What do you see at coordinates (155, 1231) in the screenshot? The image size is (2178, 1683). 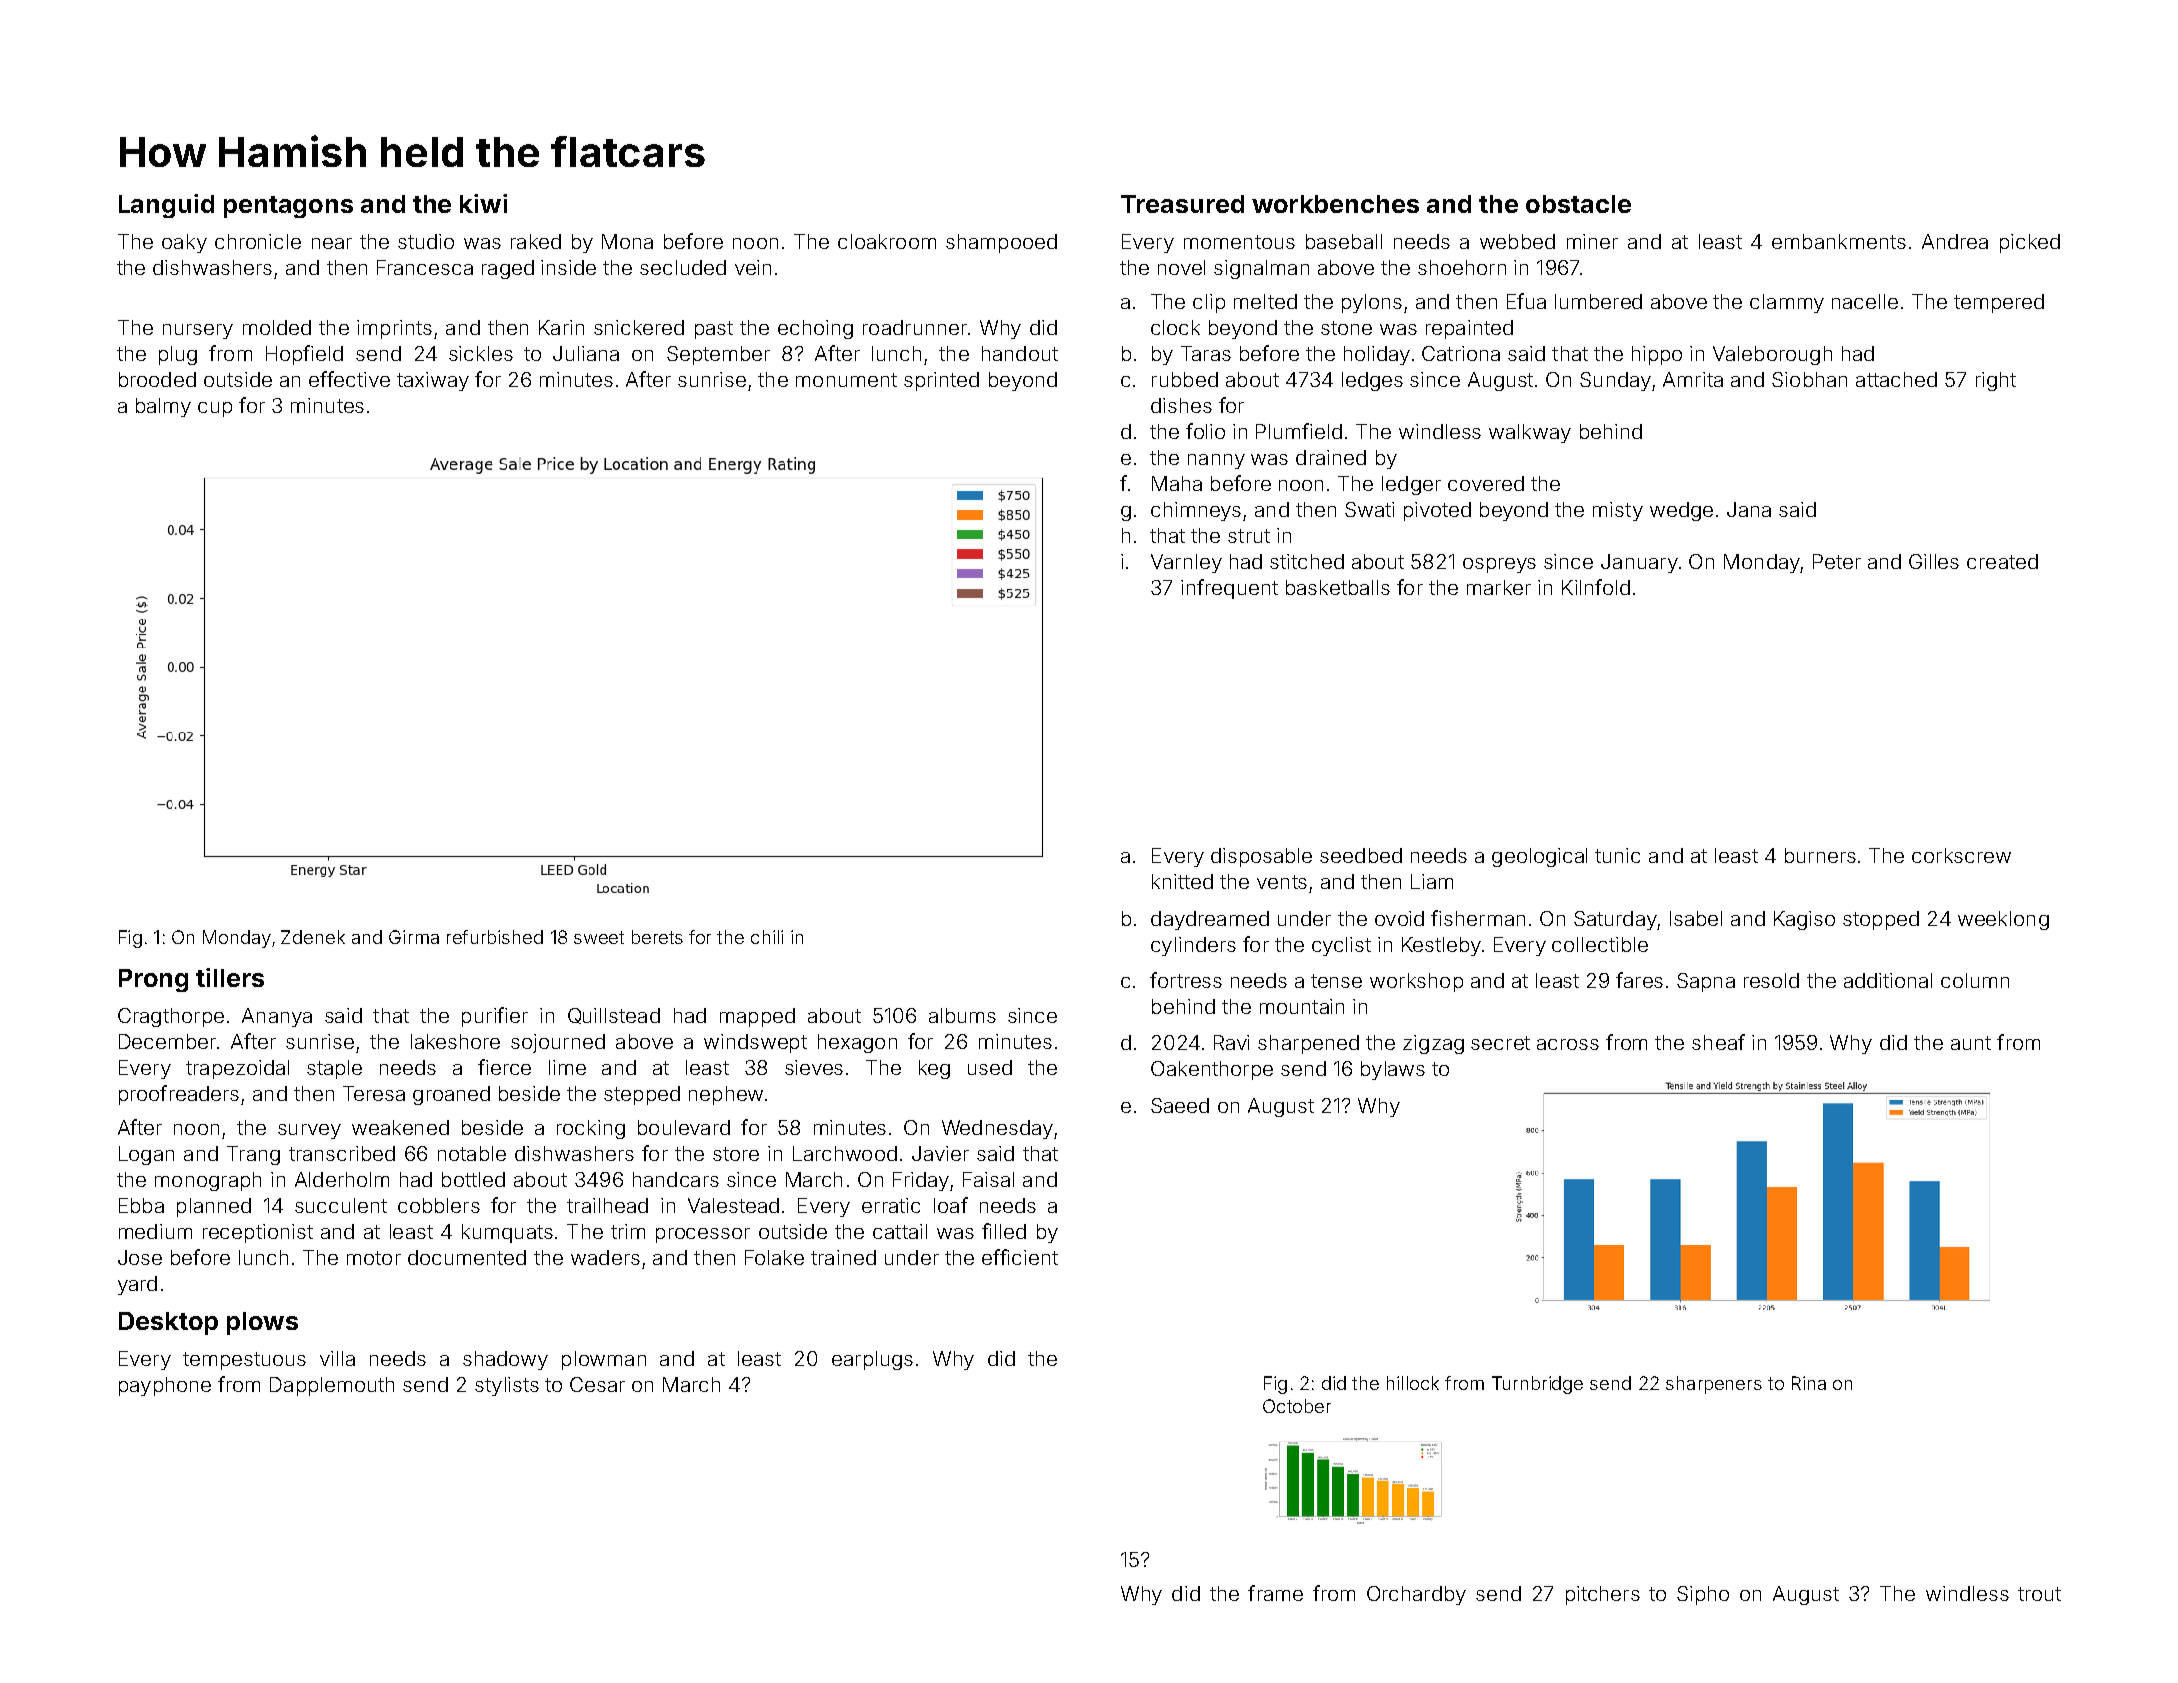 I see `medium` at bounding box center [155, 1231].
